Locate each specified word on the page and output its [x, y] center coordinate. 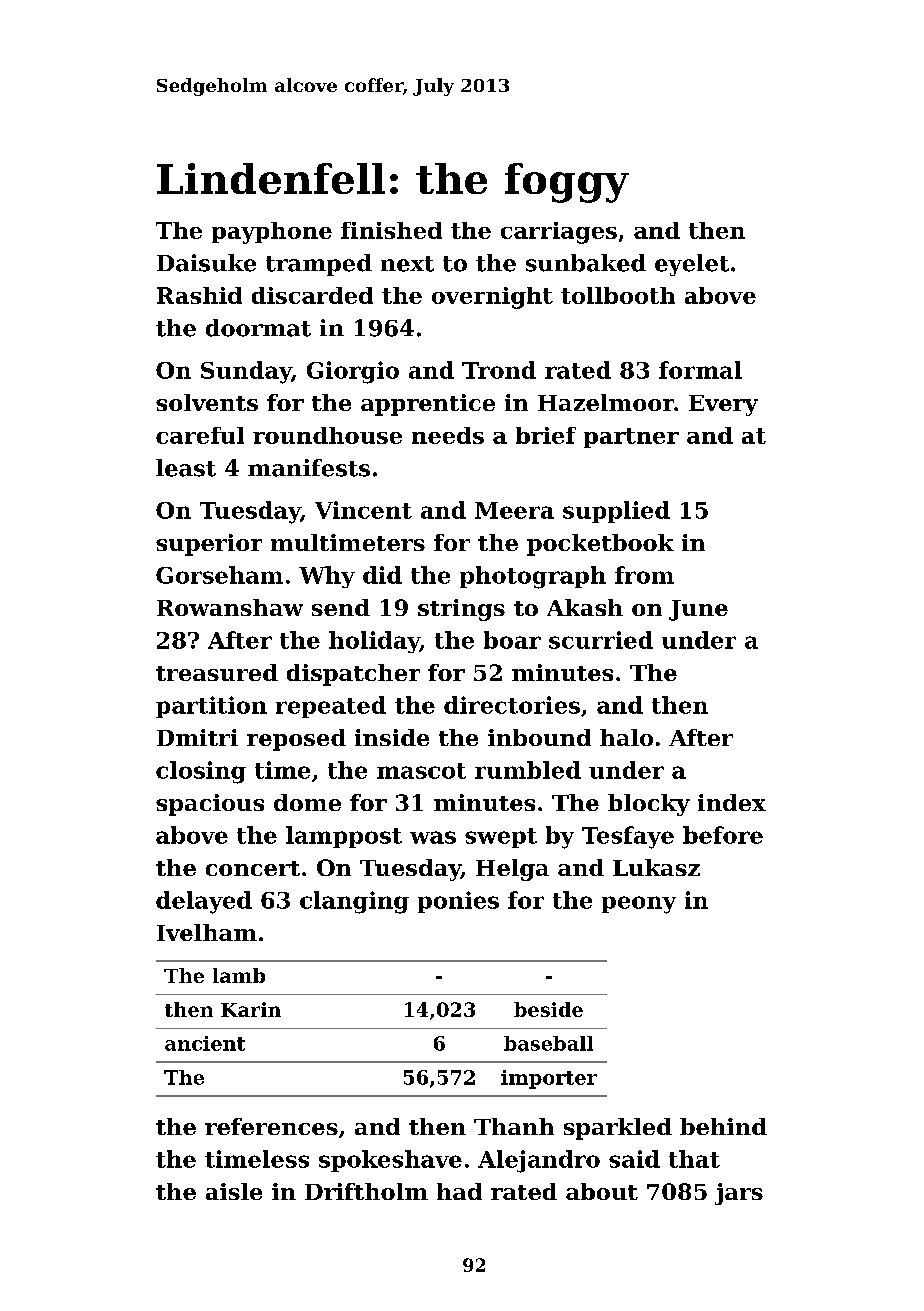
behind [723, 1126]
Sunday [246, 372]
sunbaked [586, 263]
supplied [616, 512]
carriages [559, 233]
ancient [205, 1043]
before [723, 835]
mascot [421, 771]
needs [448, 435]
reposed [296, 740]
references [271, 1126]
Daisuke [206, 263]
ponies [458, 902]
